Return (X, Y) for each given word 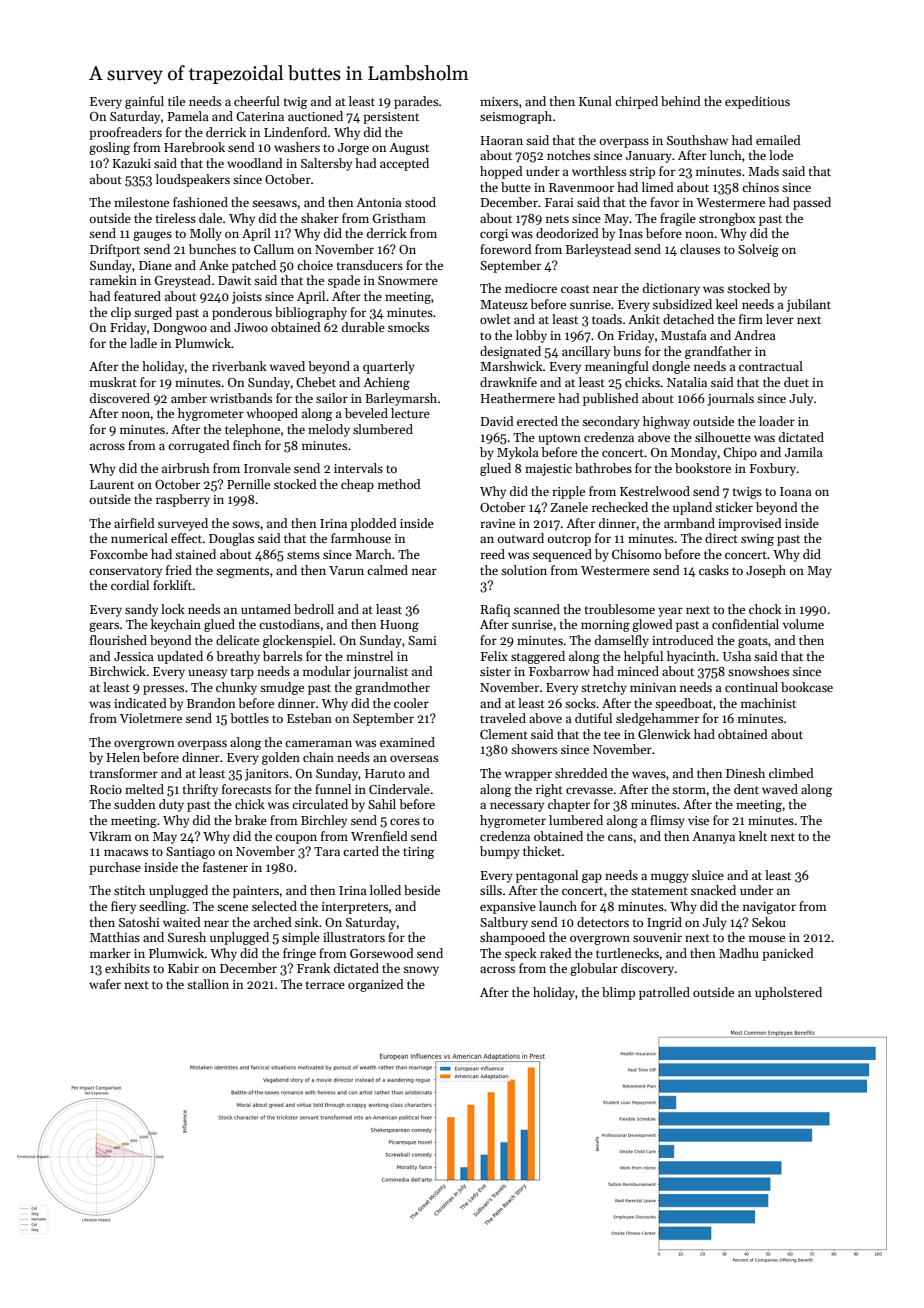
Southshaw (697, 140)
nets (557, 219)
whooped (272, 414)
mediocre (531, 288)
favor (664, 202)
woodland (255, 163)
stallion (208, 984)
